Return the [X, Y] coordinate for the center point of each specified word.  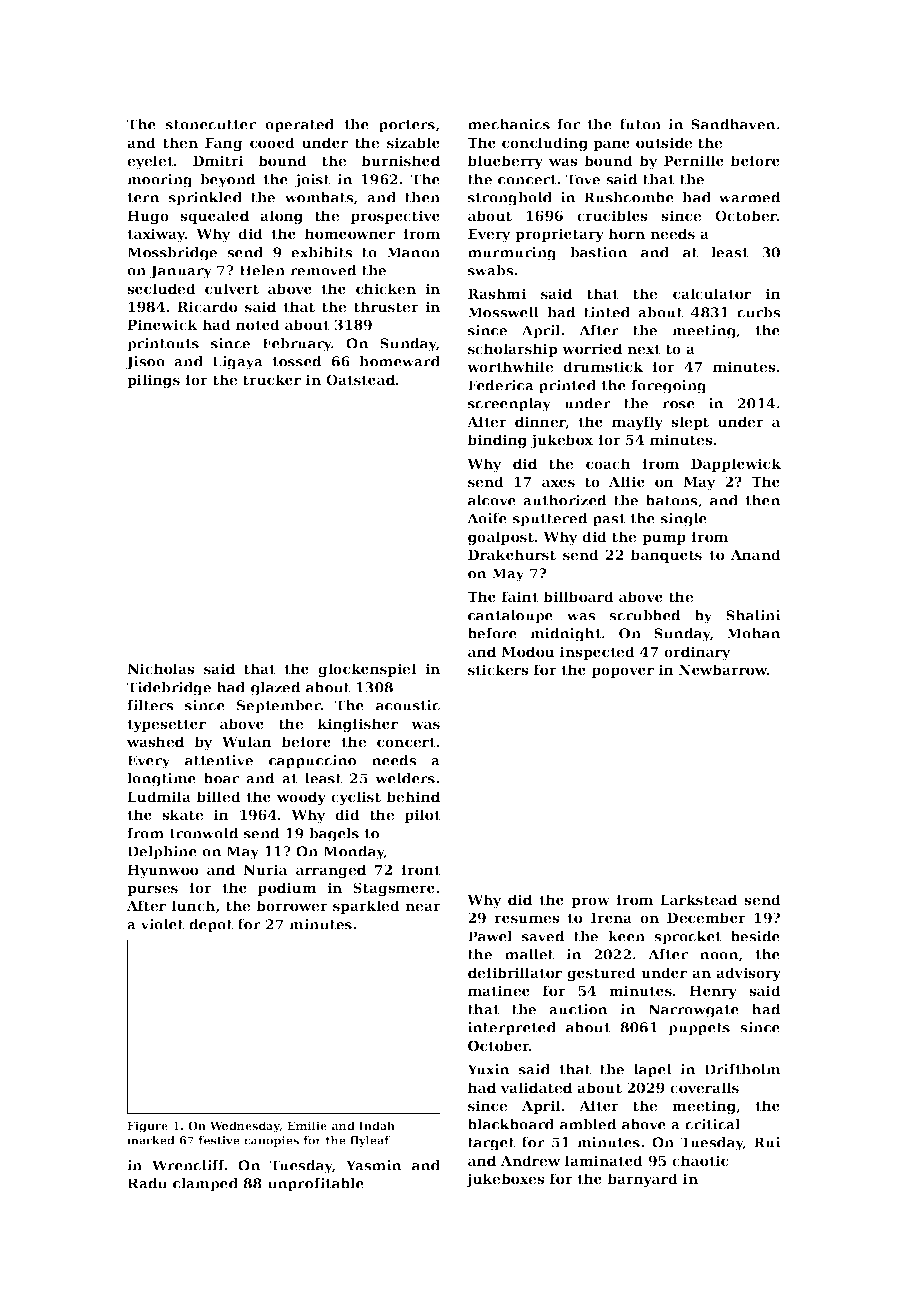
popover [623, 672]
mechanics [509, 124]
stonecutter [211, 125]
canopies [271, 1141]
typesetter [166, 725]
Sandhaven [733, 124]
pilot [423, 816]
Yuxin [488, 1069]
